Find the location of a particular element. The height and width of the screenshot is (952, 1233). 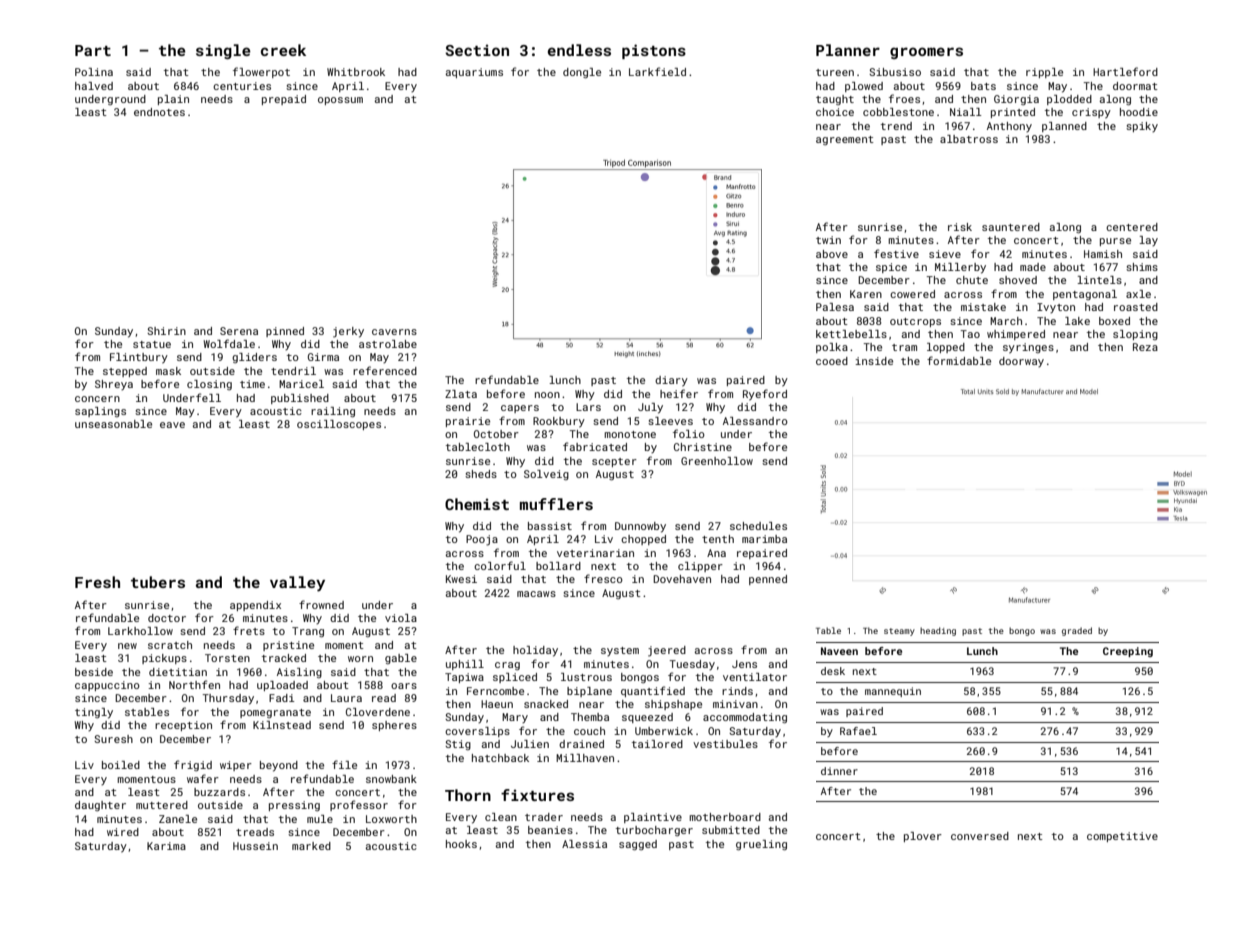

folio is located at coordinates (689, 433).
